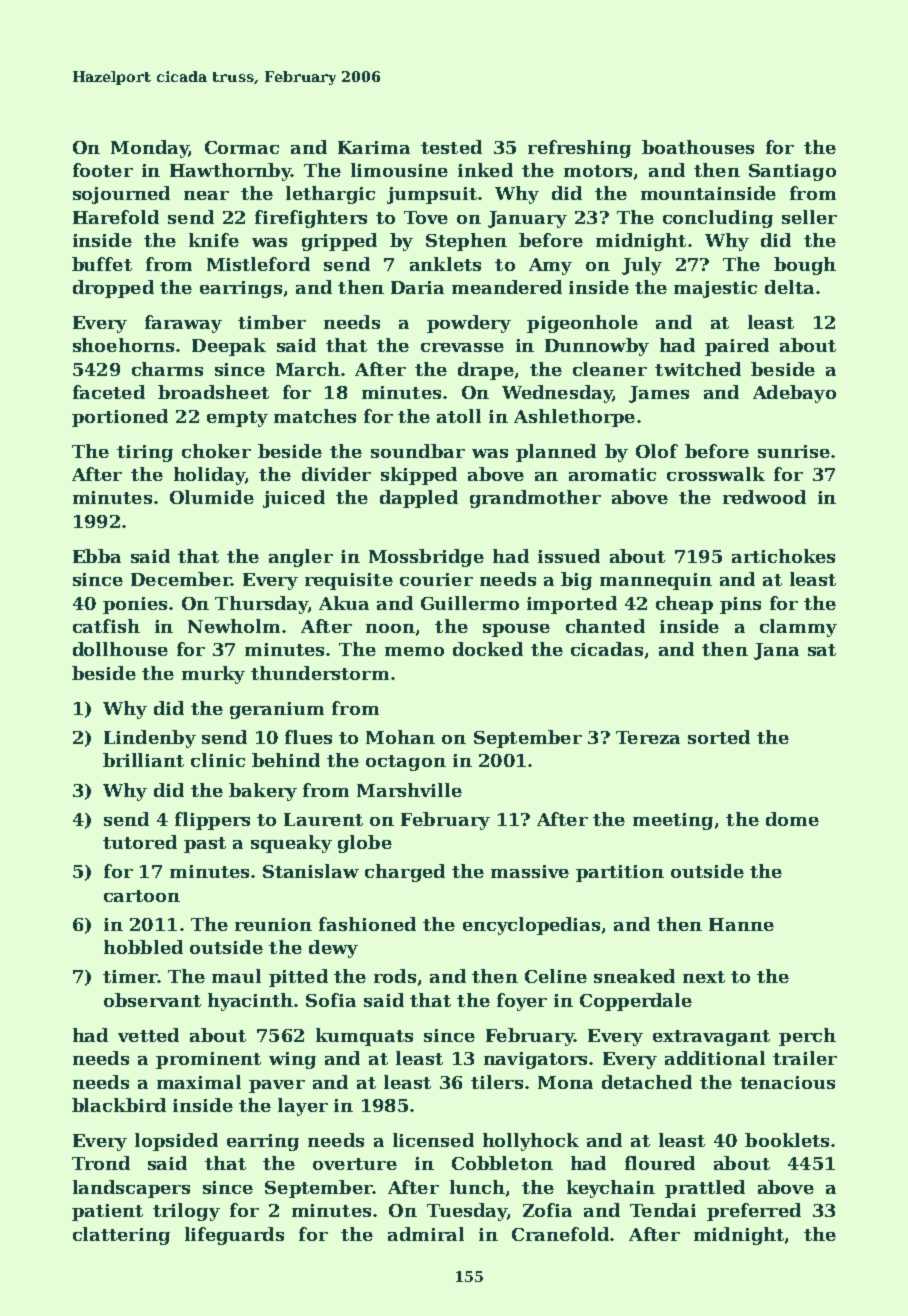 This image has height=1316, width=908. I want to click on lopsided, so click(176, 1142).
